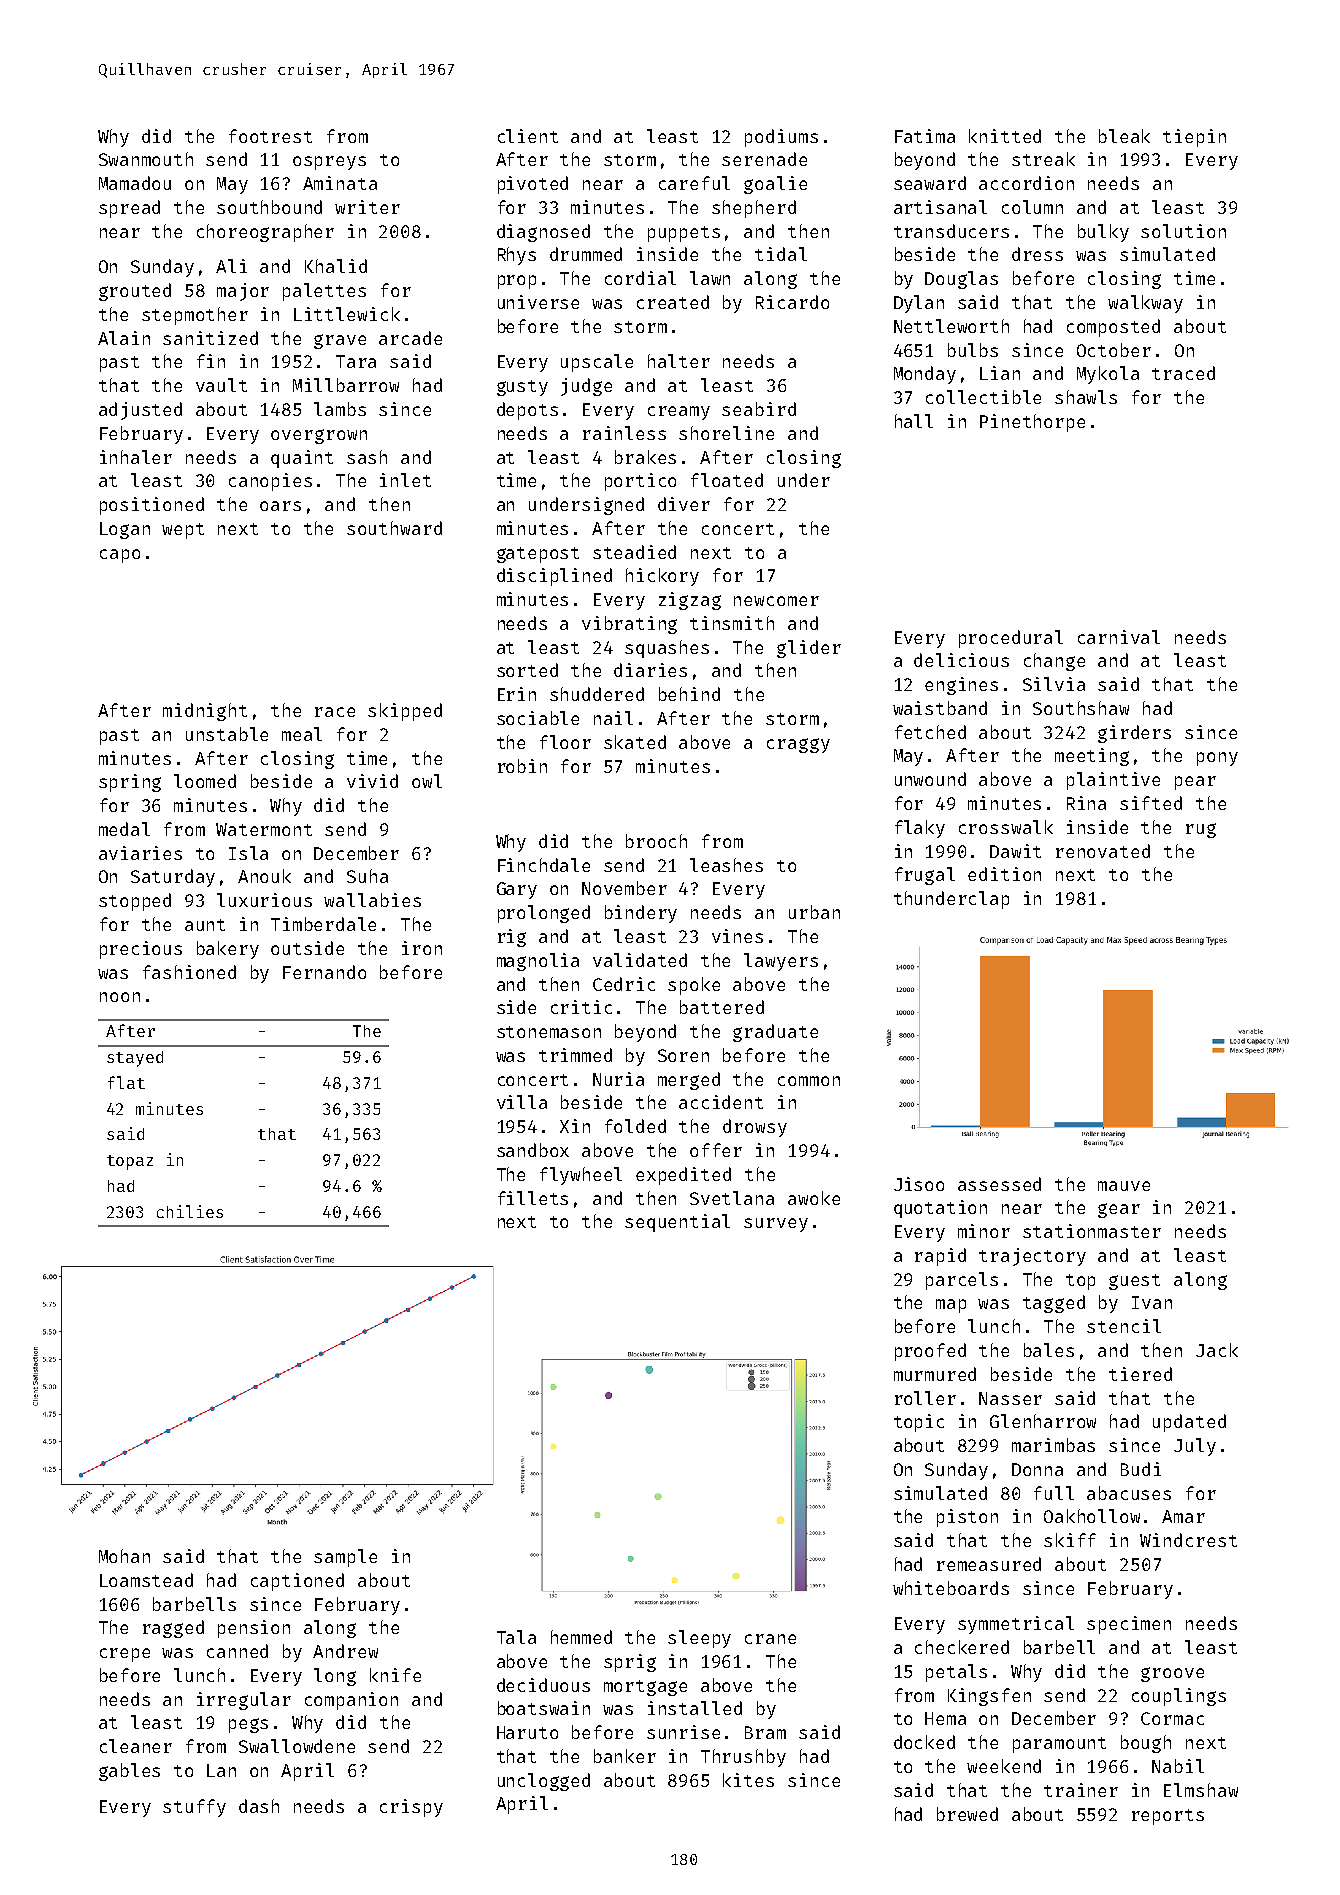 The width and height of the page is (1340, 1895). I want to click on wallabies, so click(372, 900).
